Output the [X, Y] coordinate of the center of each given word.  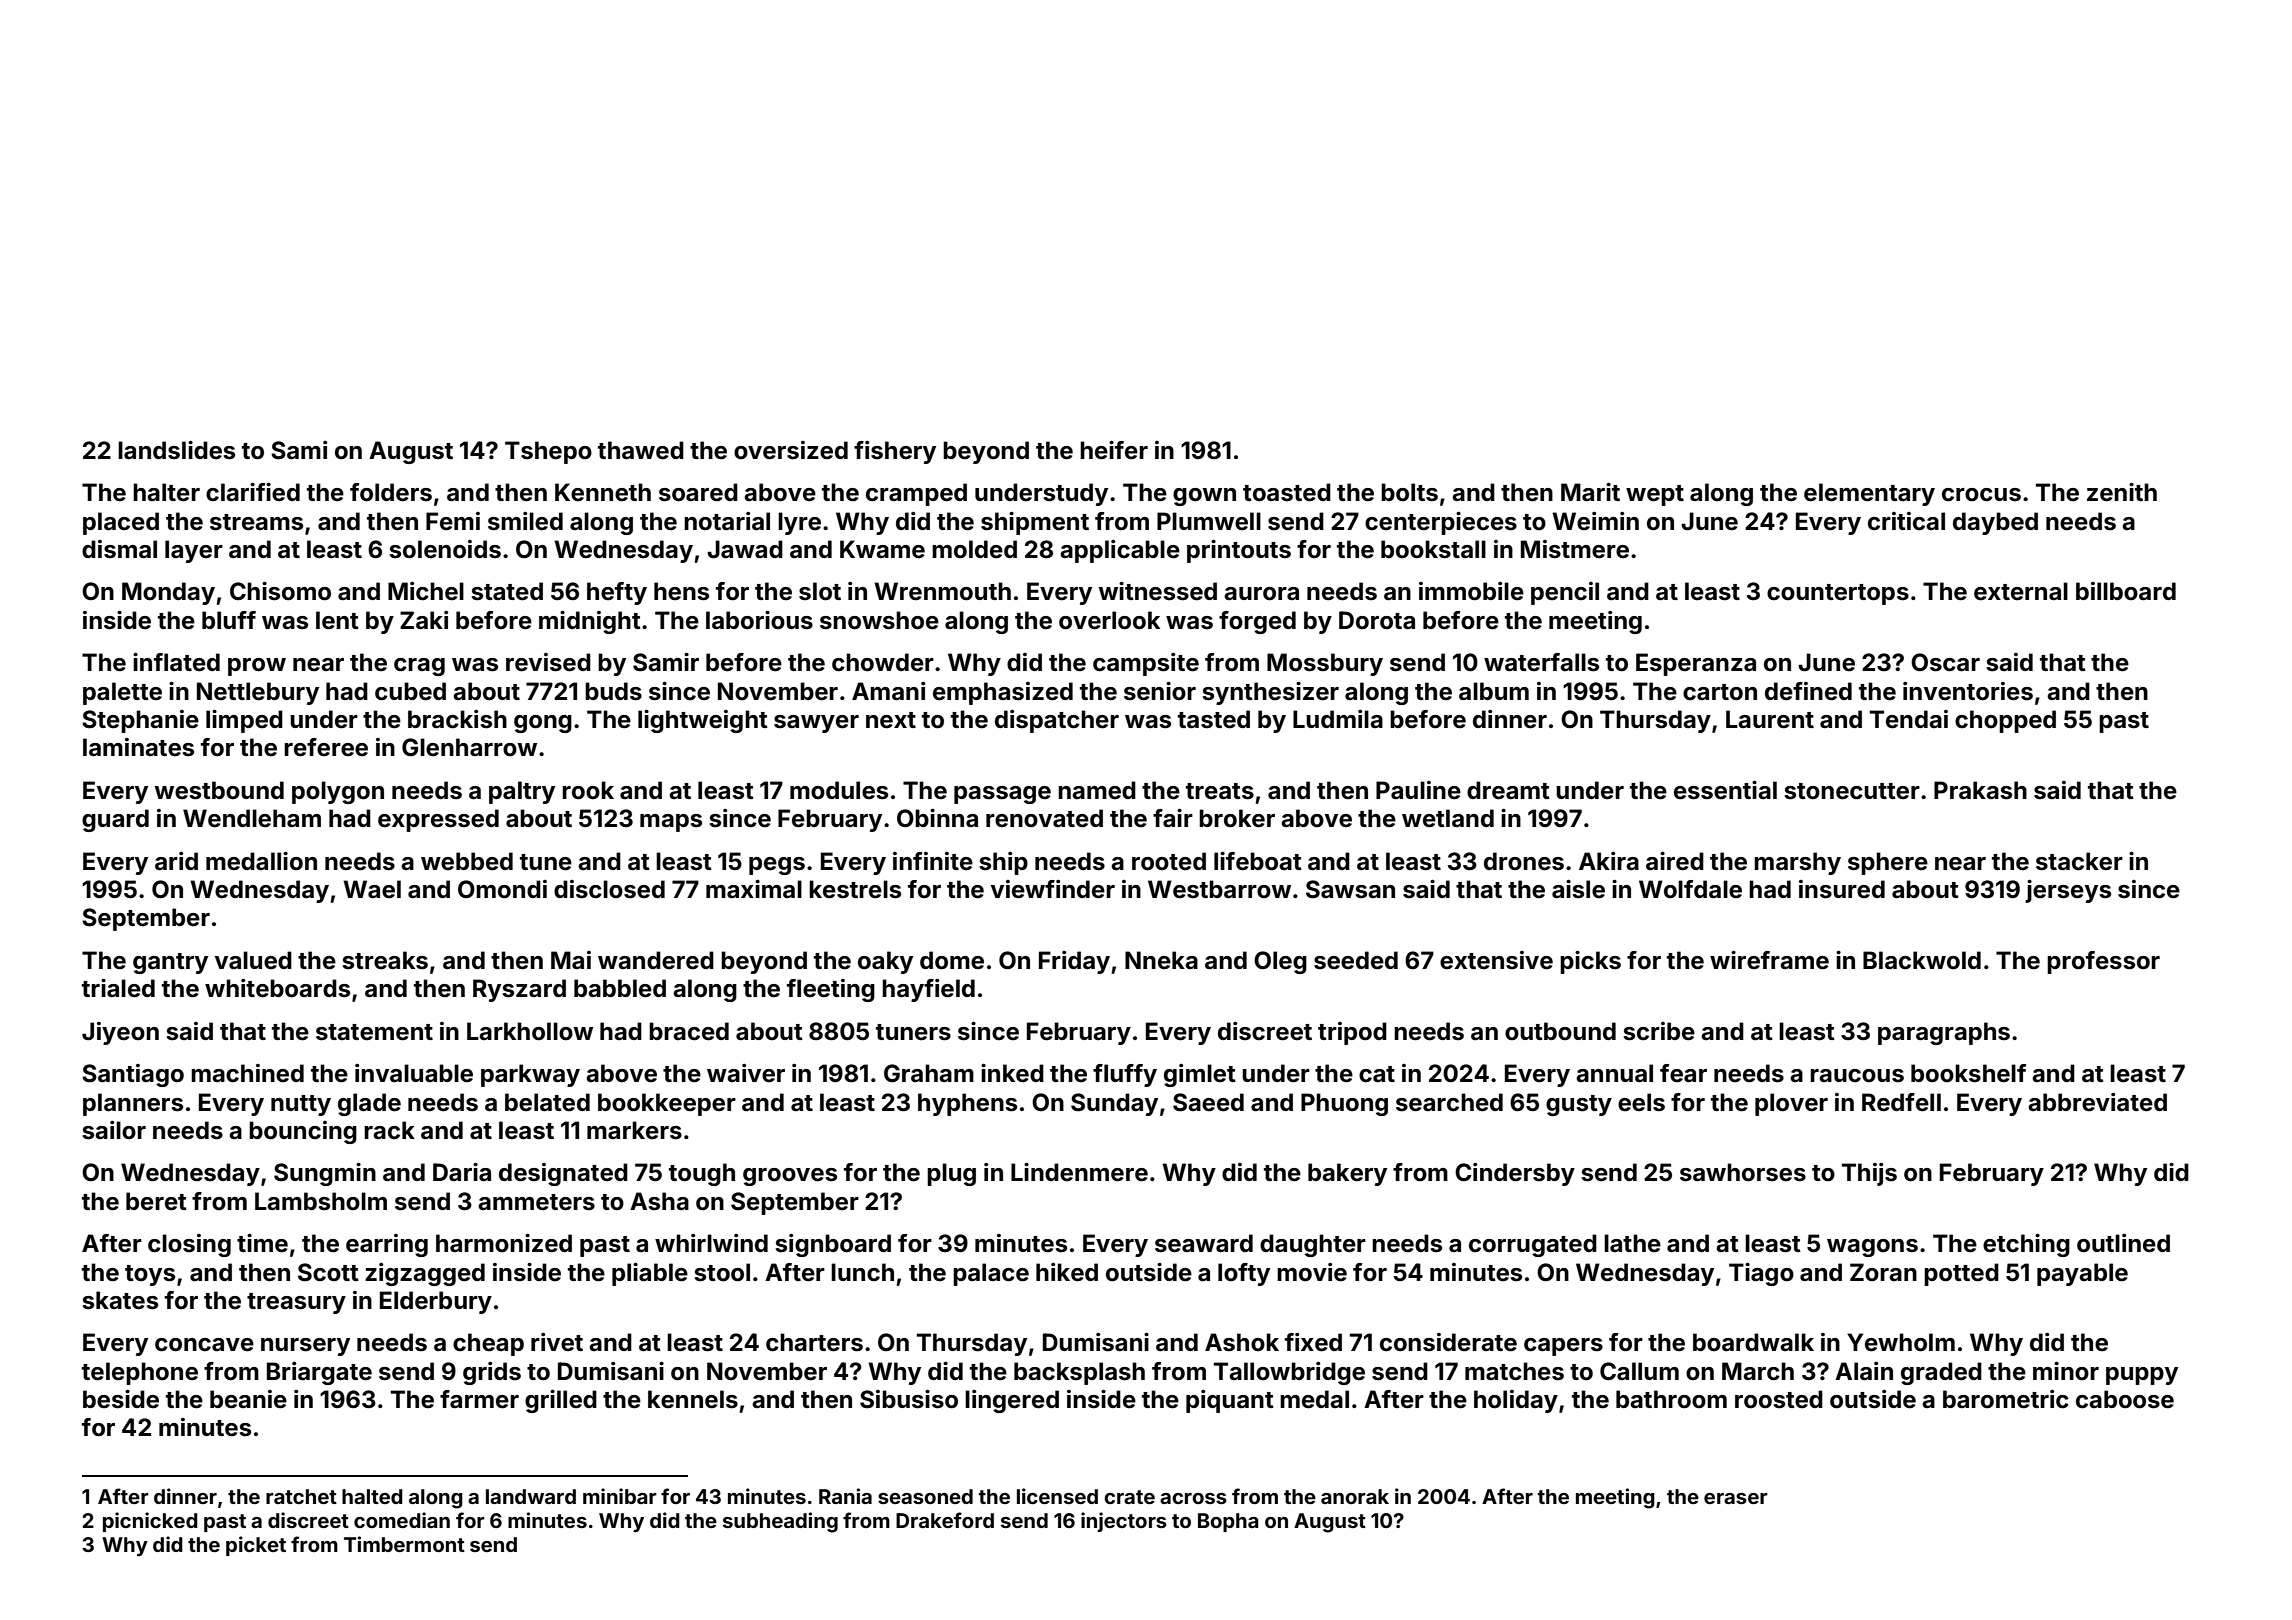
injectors [1124, 1522]
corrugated [1533, 1245]
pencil [1565, 593]
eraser [1736, 1498]
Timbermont [404, 1544]
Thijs [1869, 1174]
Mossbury [1325, 664]
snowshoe [879, 620]
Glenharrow [469, 747]
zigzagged [425, 1274]
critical [1906, 521]
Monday [168, 593]
